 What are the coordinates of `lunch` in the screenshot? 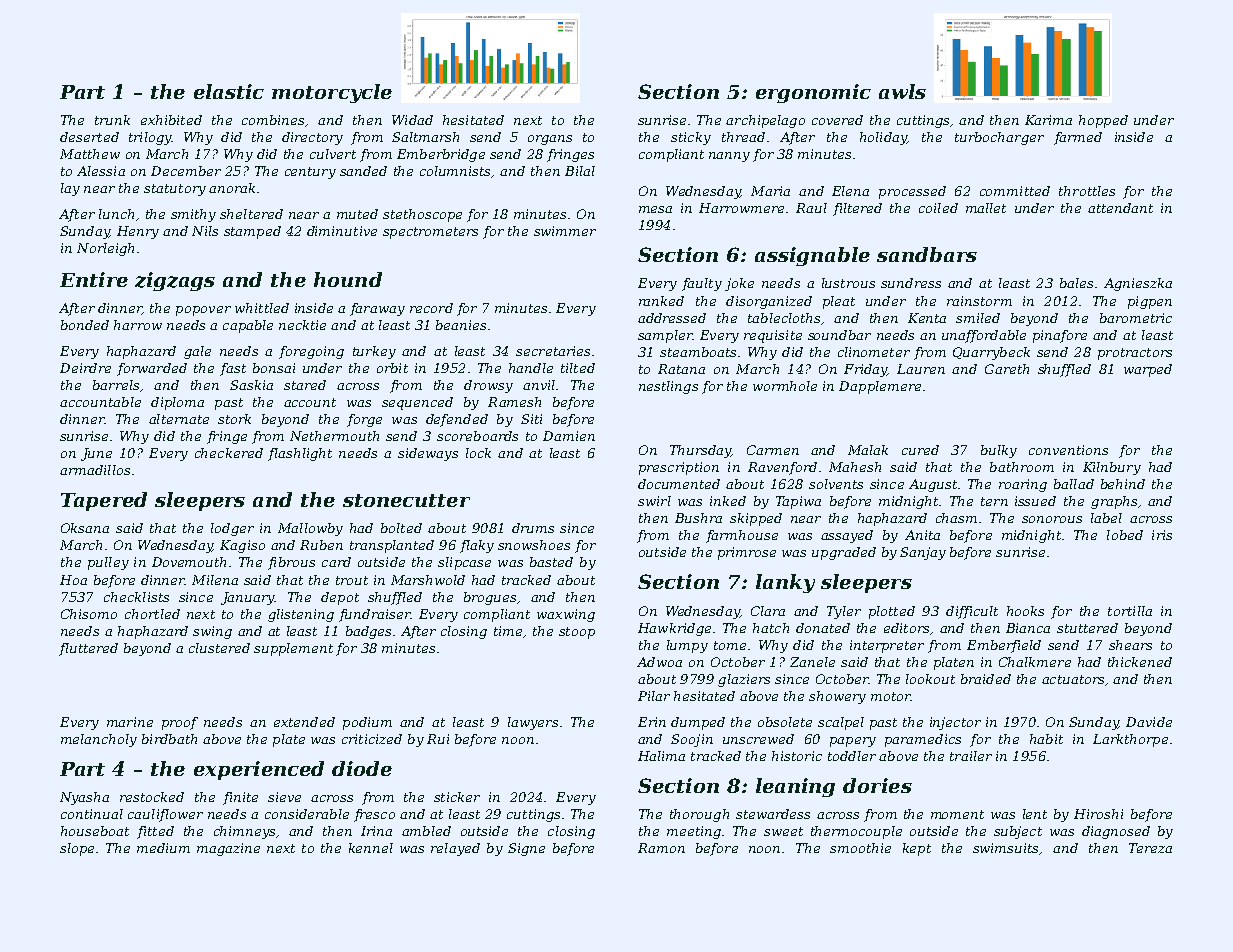 It's located at (116, 214).
